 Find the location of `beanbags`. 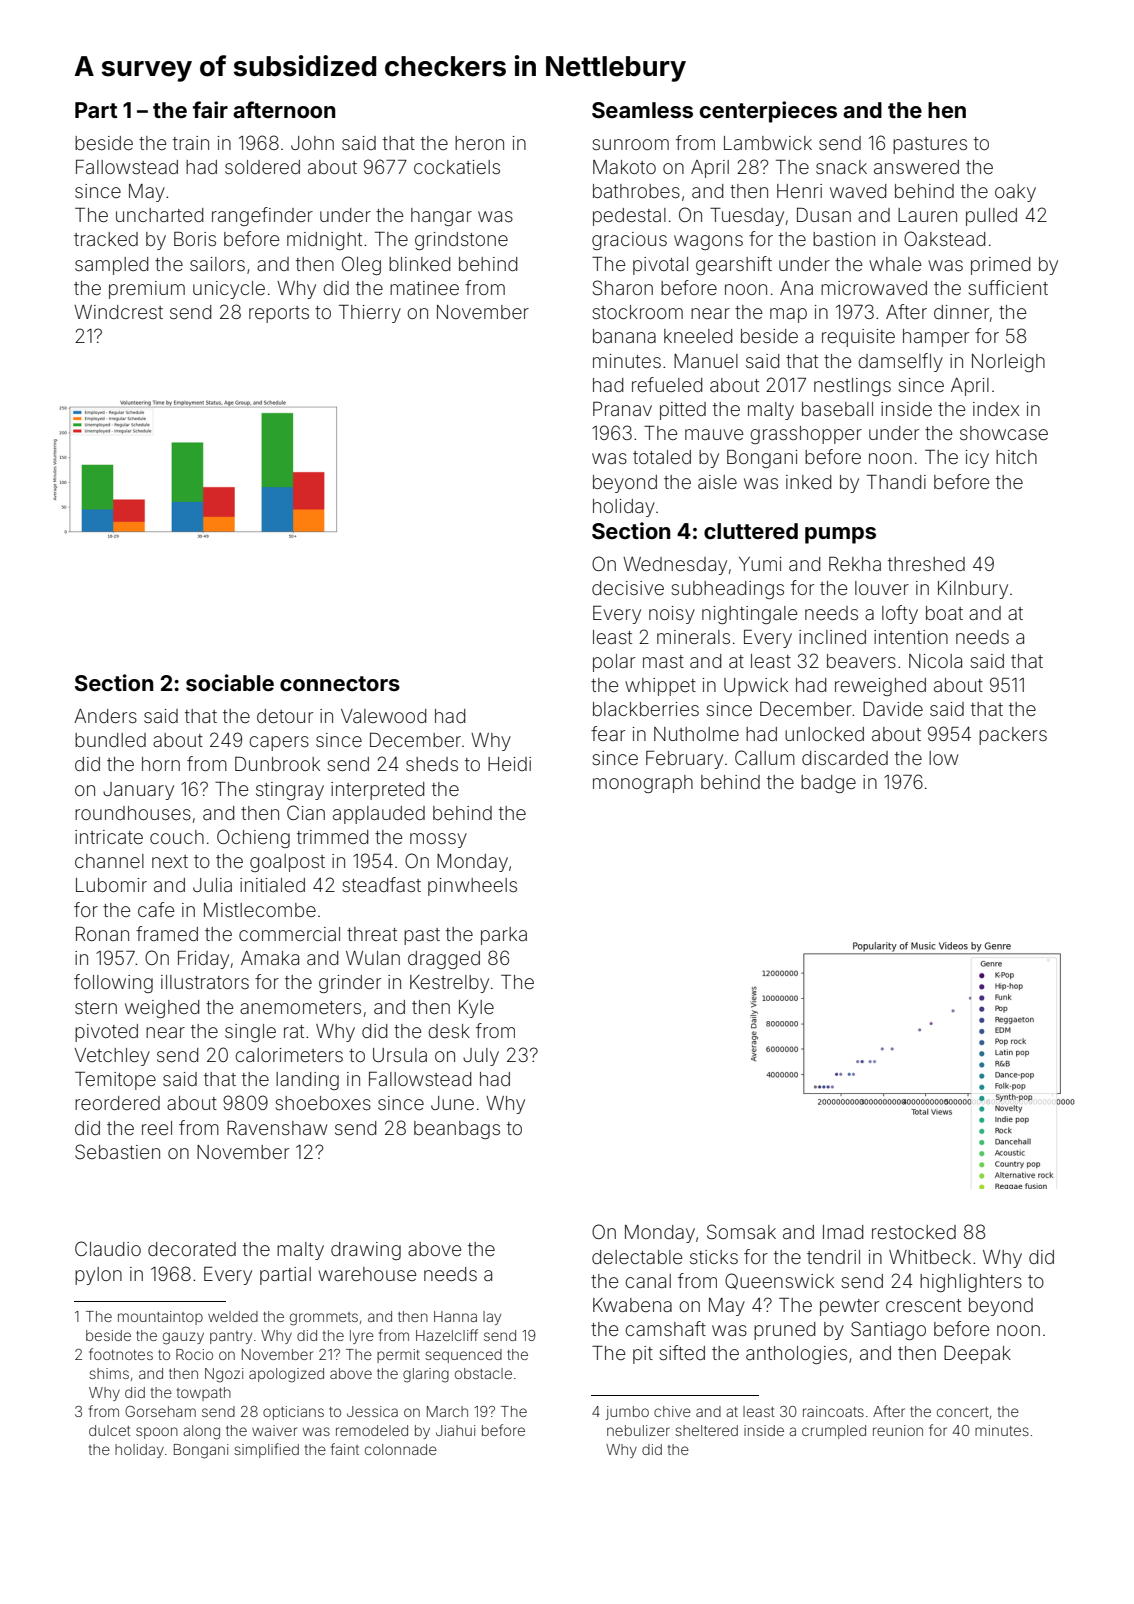

beanbags is located at coordinates (457, 1130).
